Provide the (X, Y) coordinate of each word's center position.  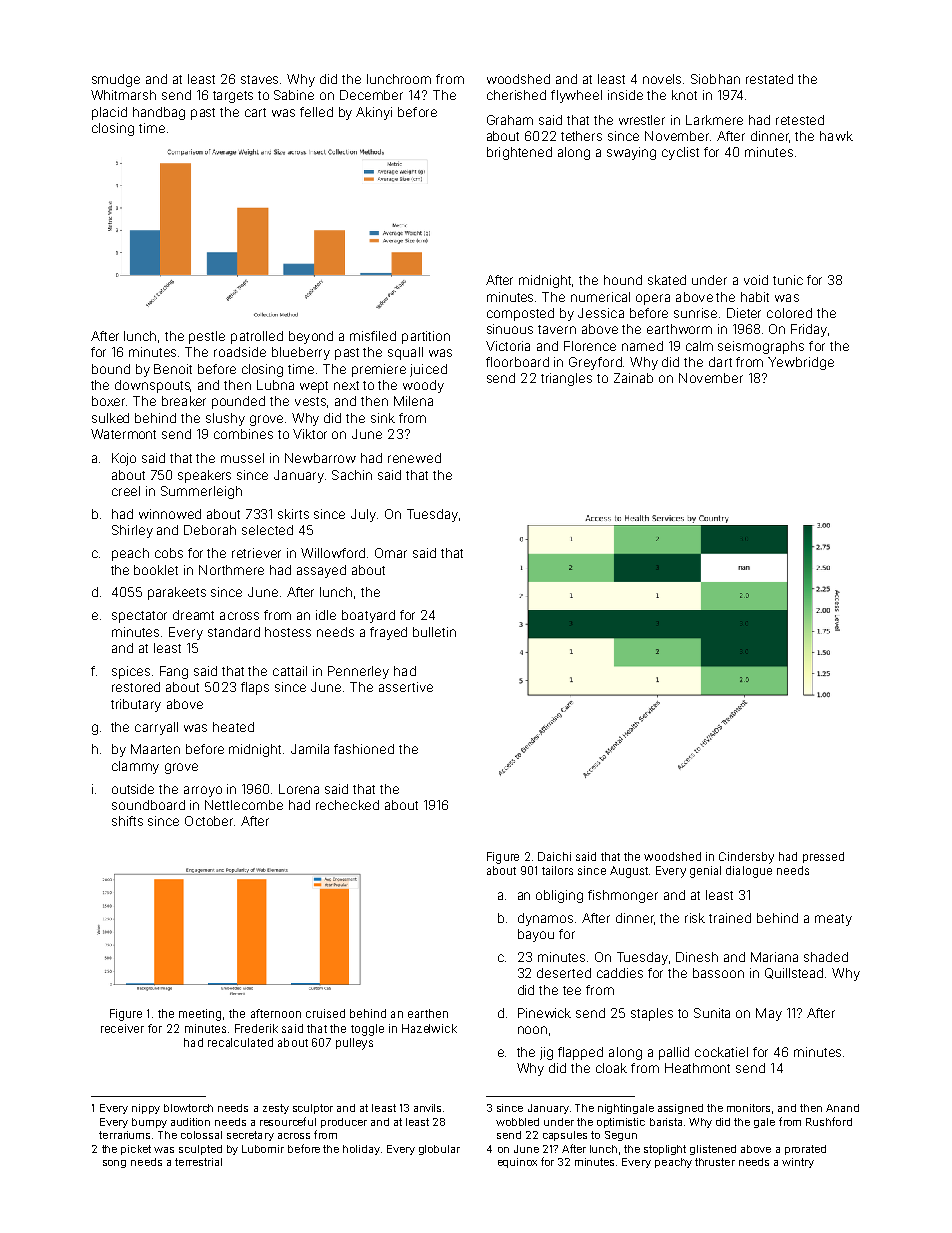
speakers (204, 476)
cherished (516, 95)
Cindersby (746, 858)
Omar (391, 553)
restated (769, 79)
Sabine (294, 95)
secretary (250, 1136)
